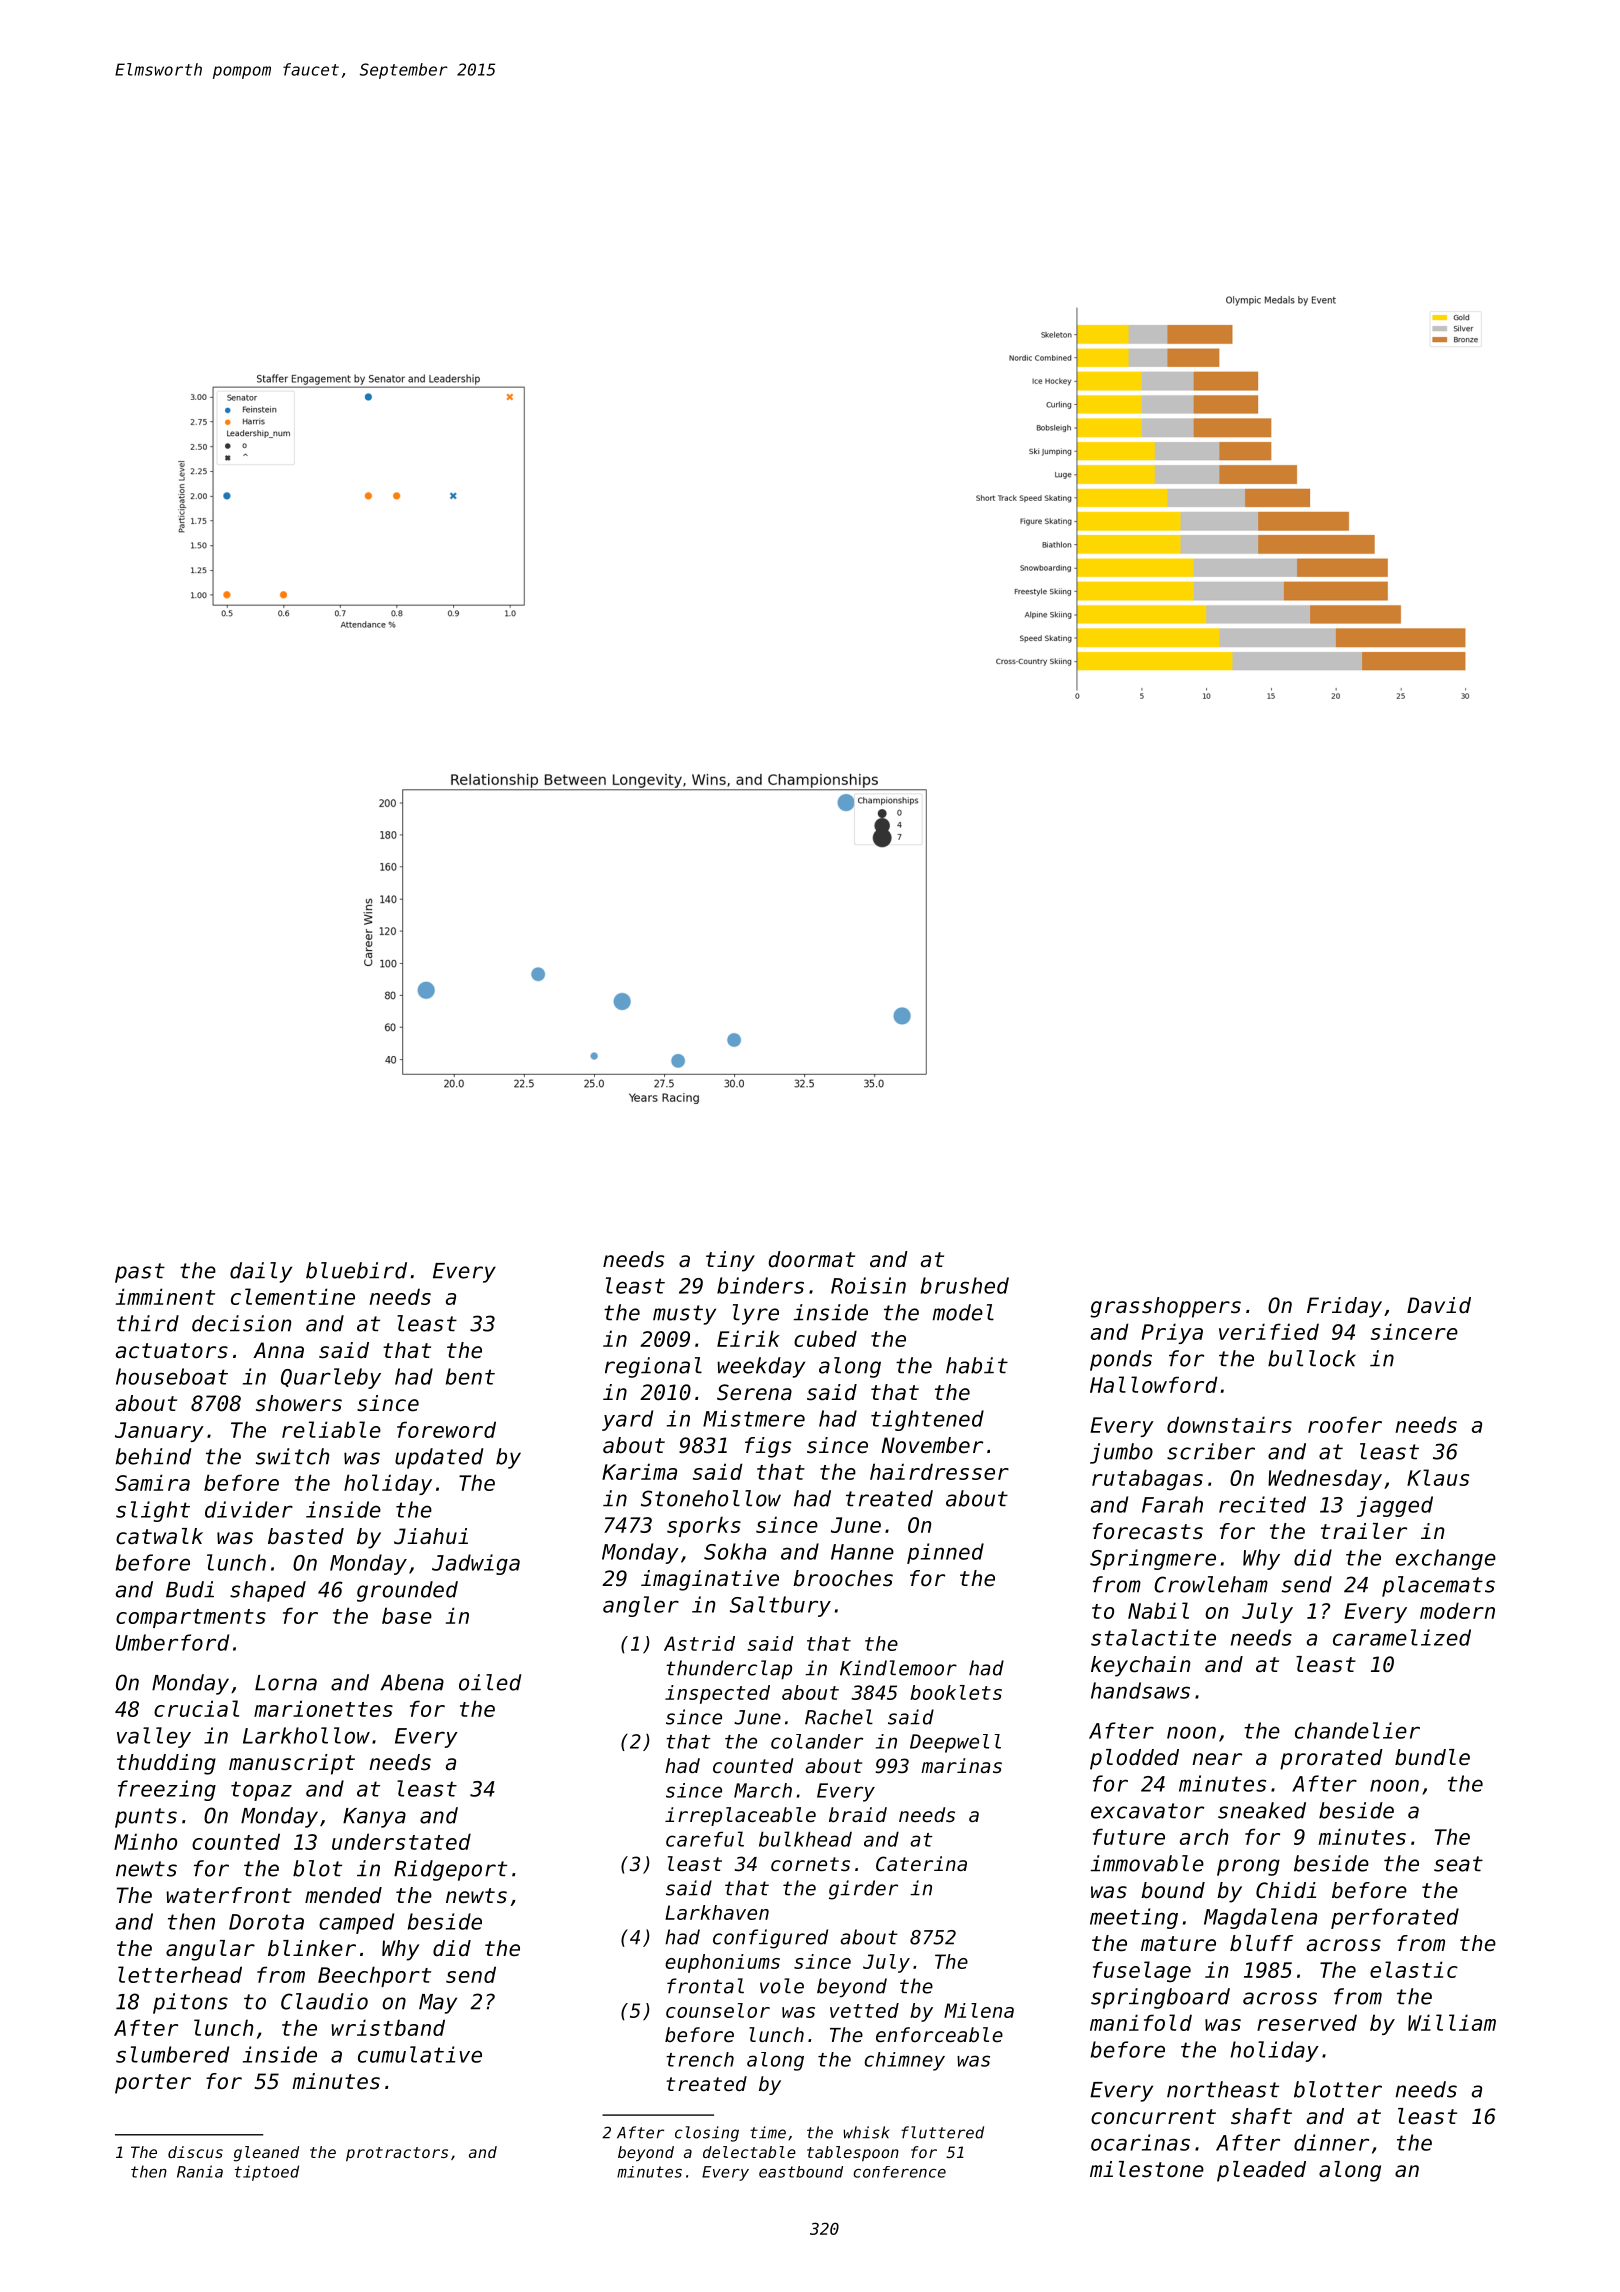  What do you see at coordinates (195, 2152) in the screenshot?
I see `discus` at bounding box center [195, 2152].
